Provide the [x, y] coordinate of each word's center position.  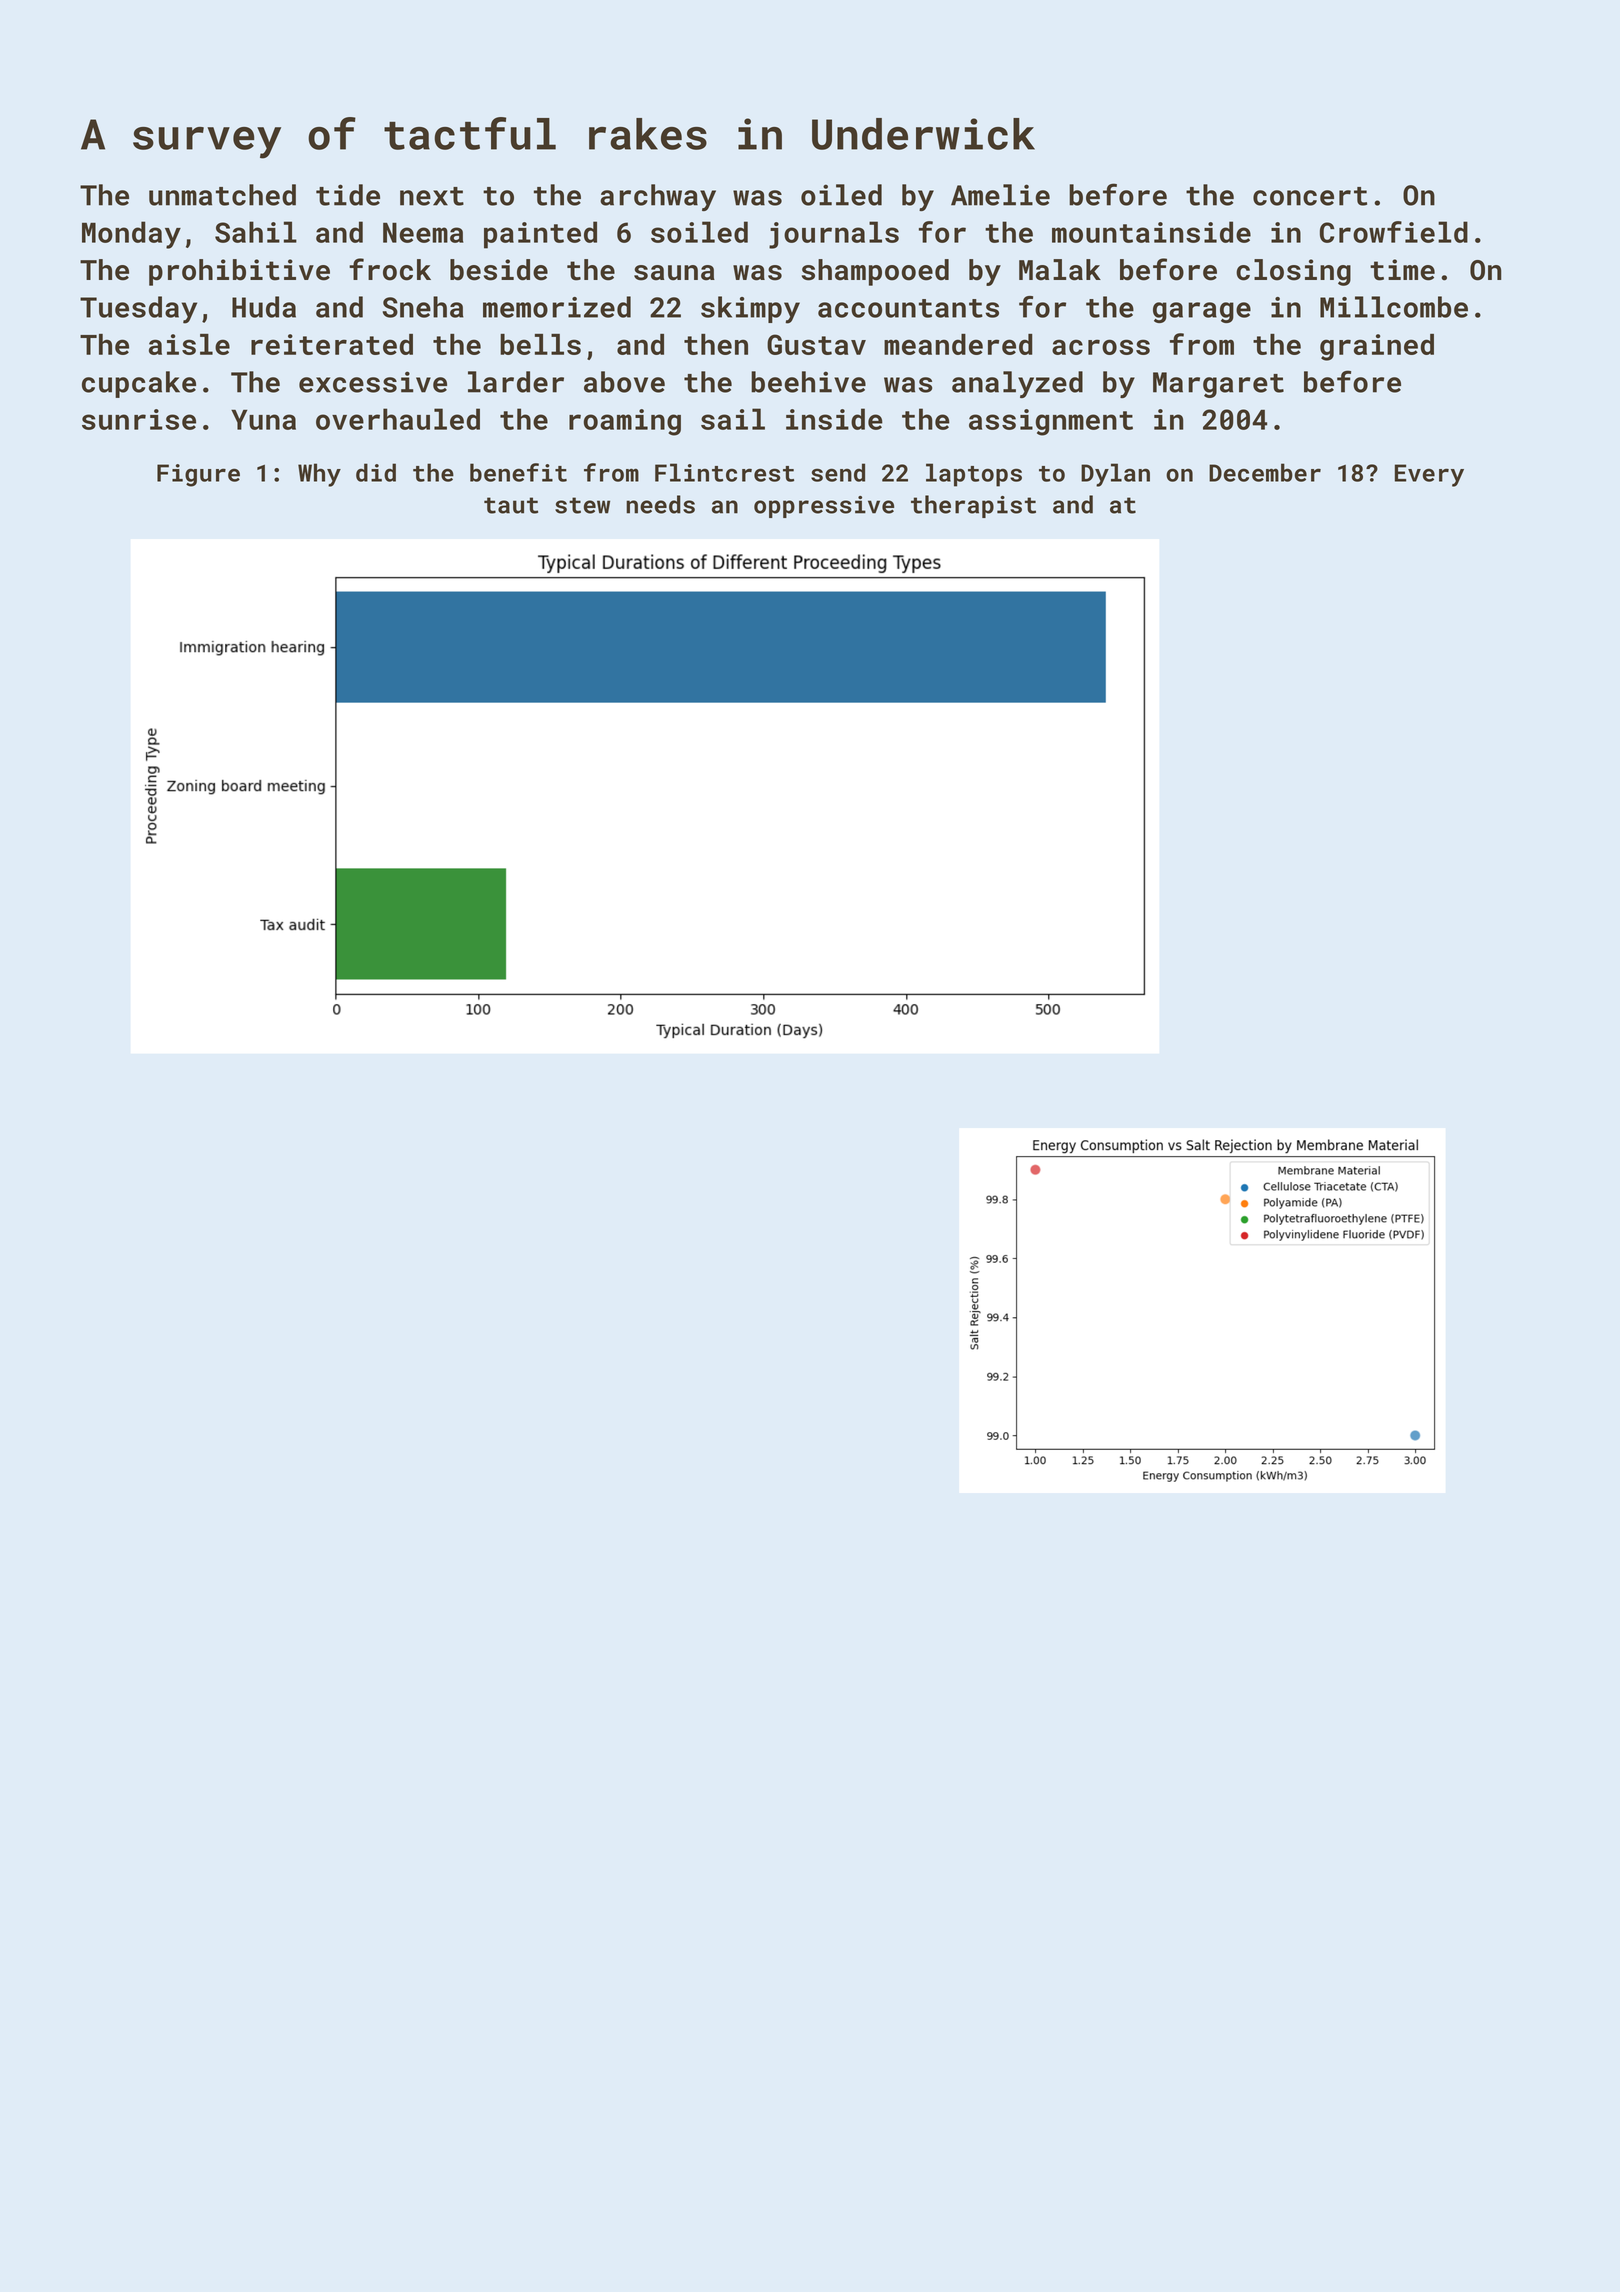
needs [660, 504]
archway [658, 197]
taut [511, 505]
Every [1429, 475]
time [1402, 270]
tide [348, 195]
